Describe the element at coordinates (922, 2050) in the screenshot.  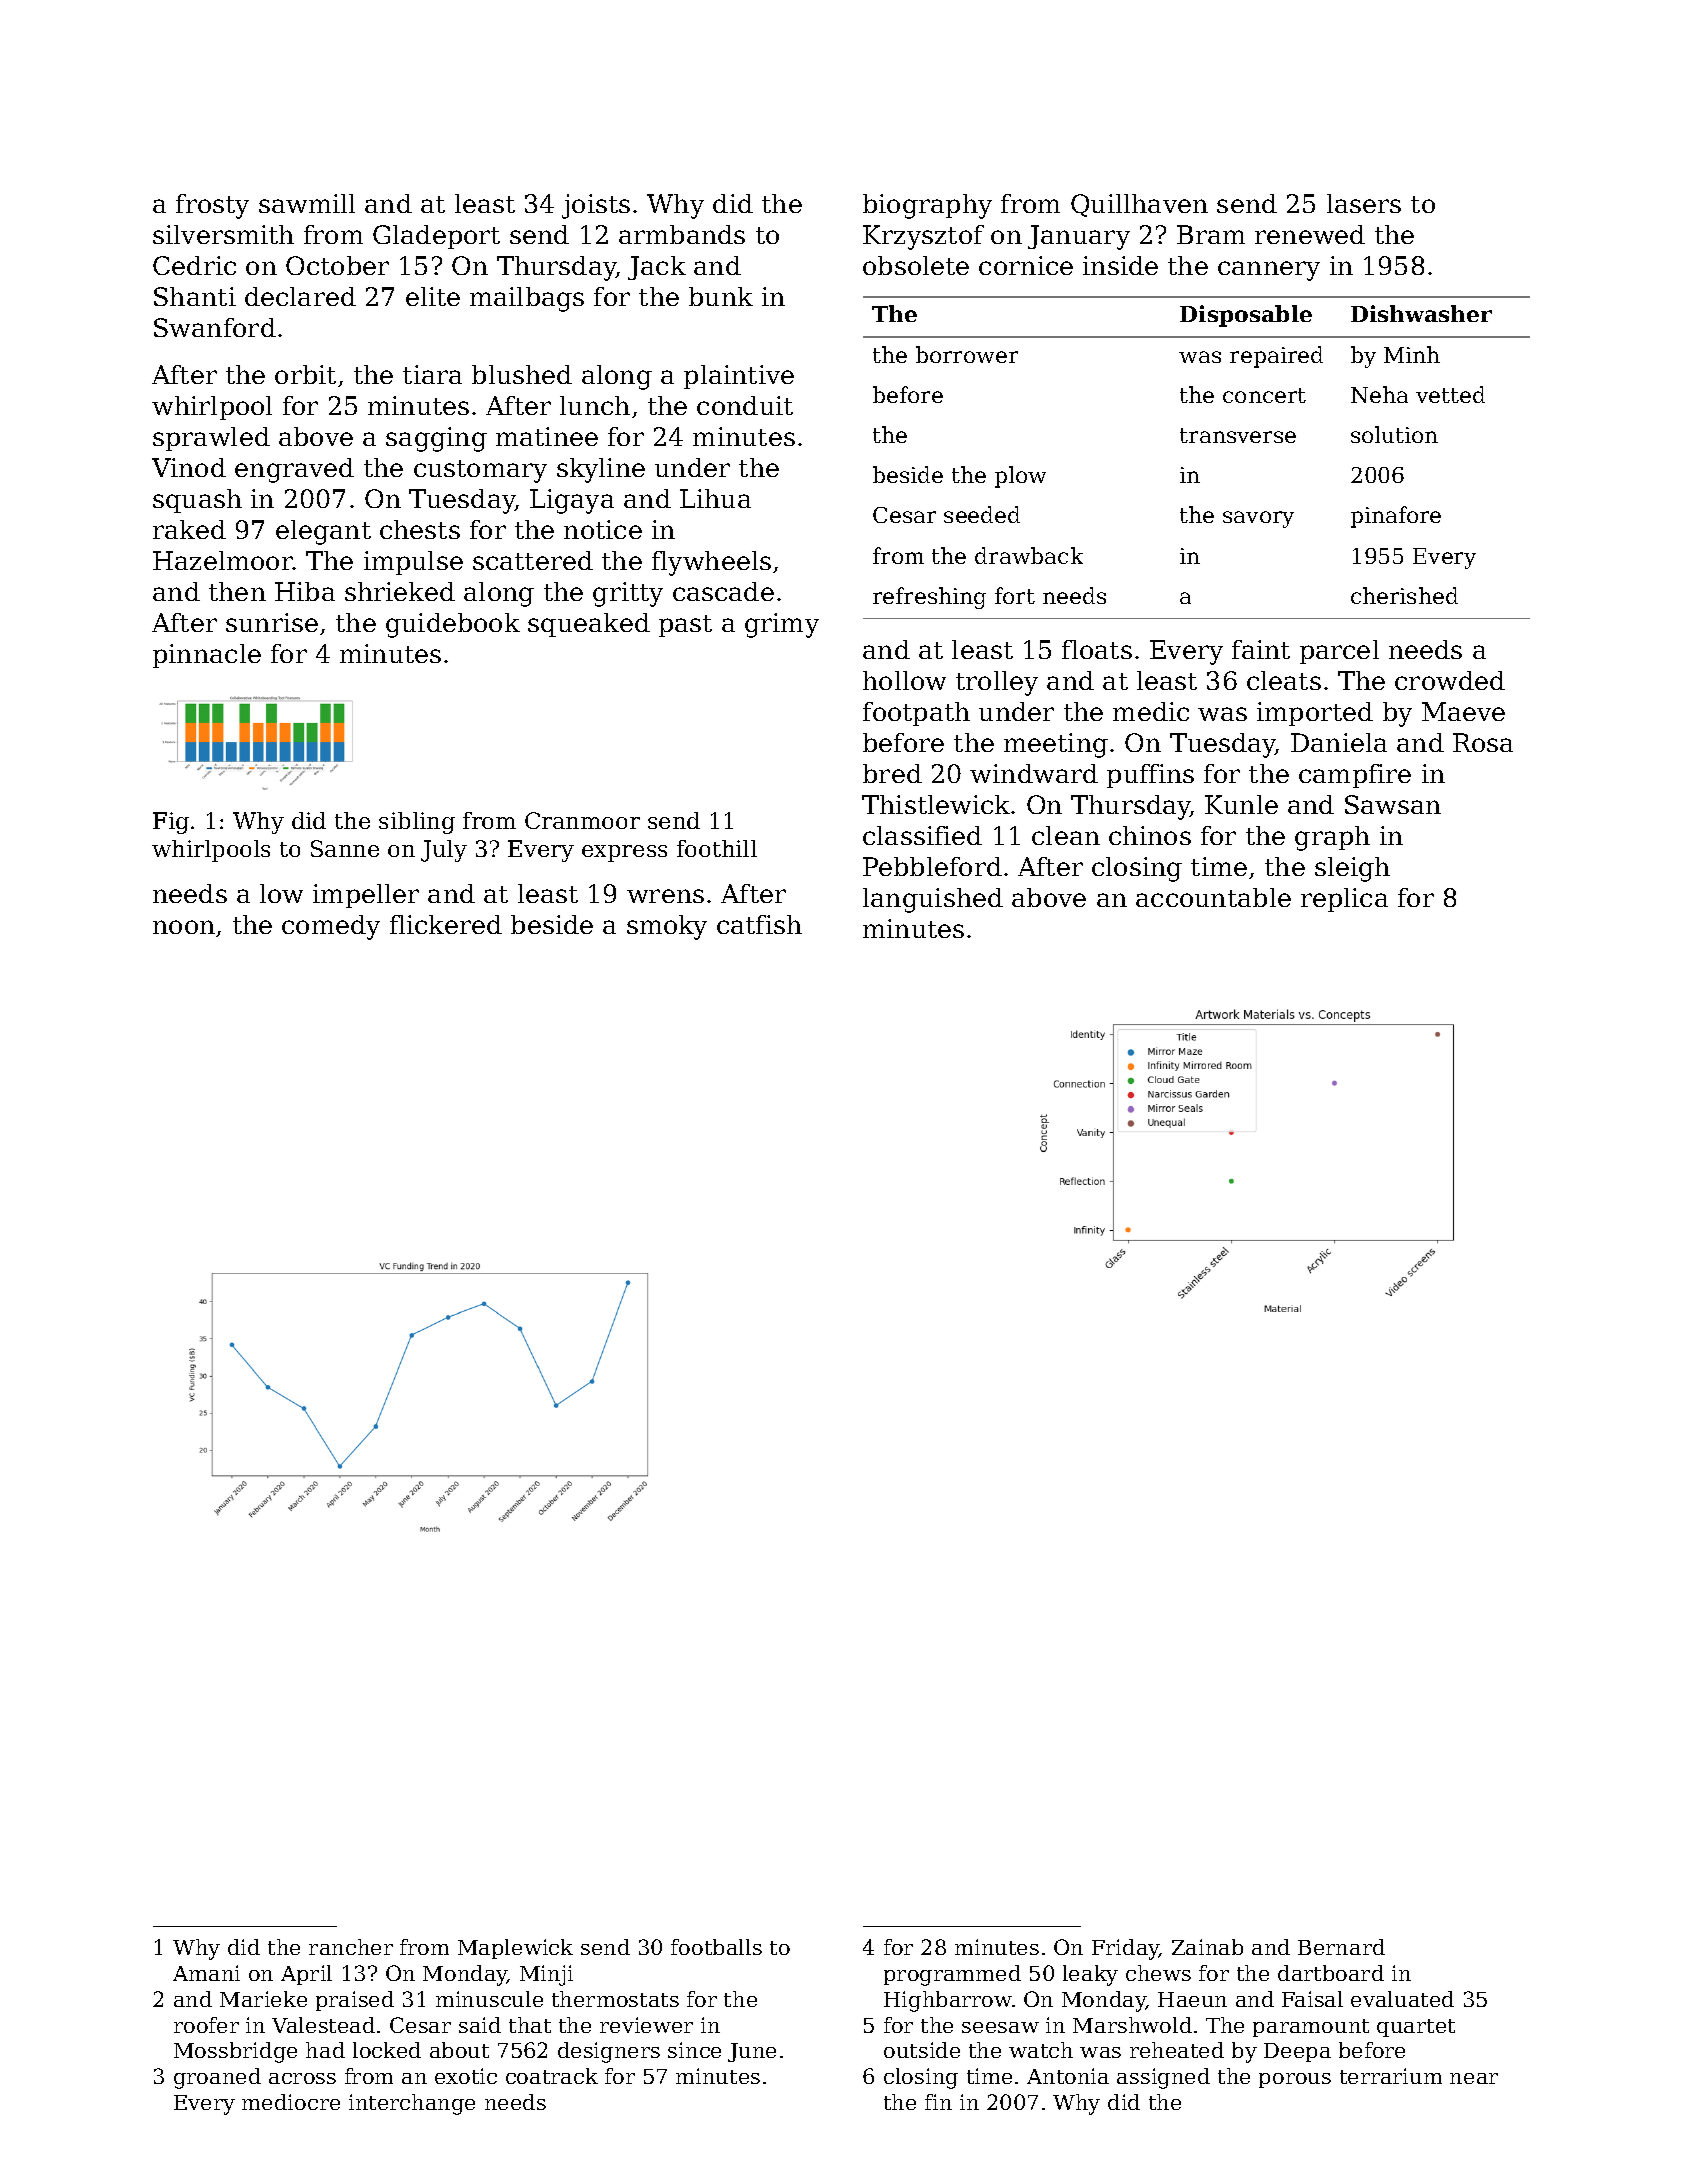
I see `outside` at that location.
